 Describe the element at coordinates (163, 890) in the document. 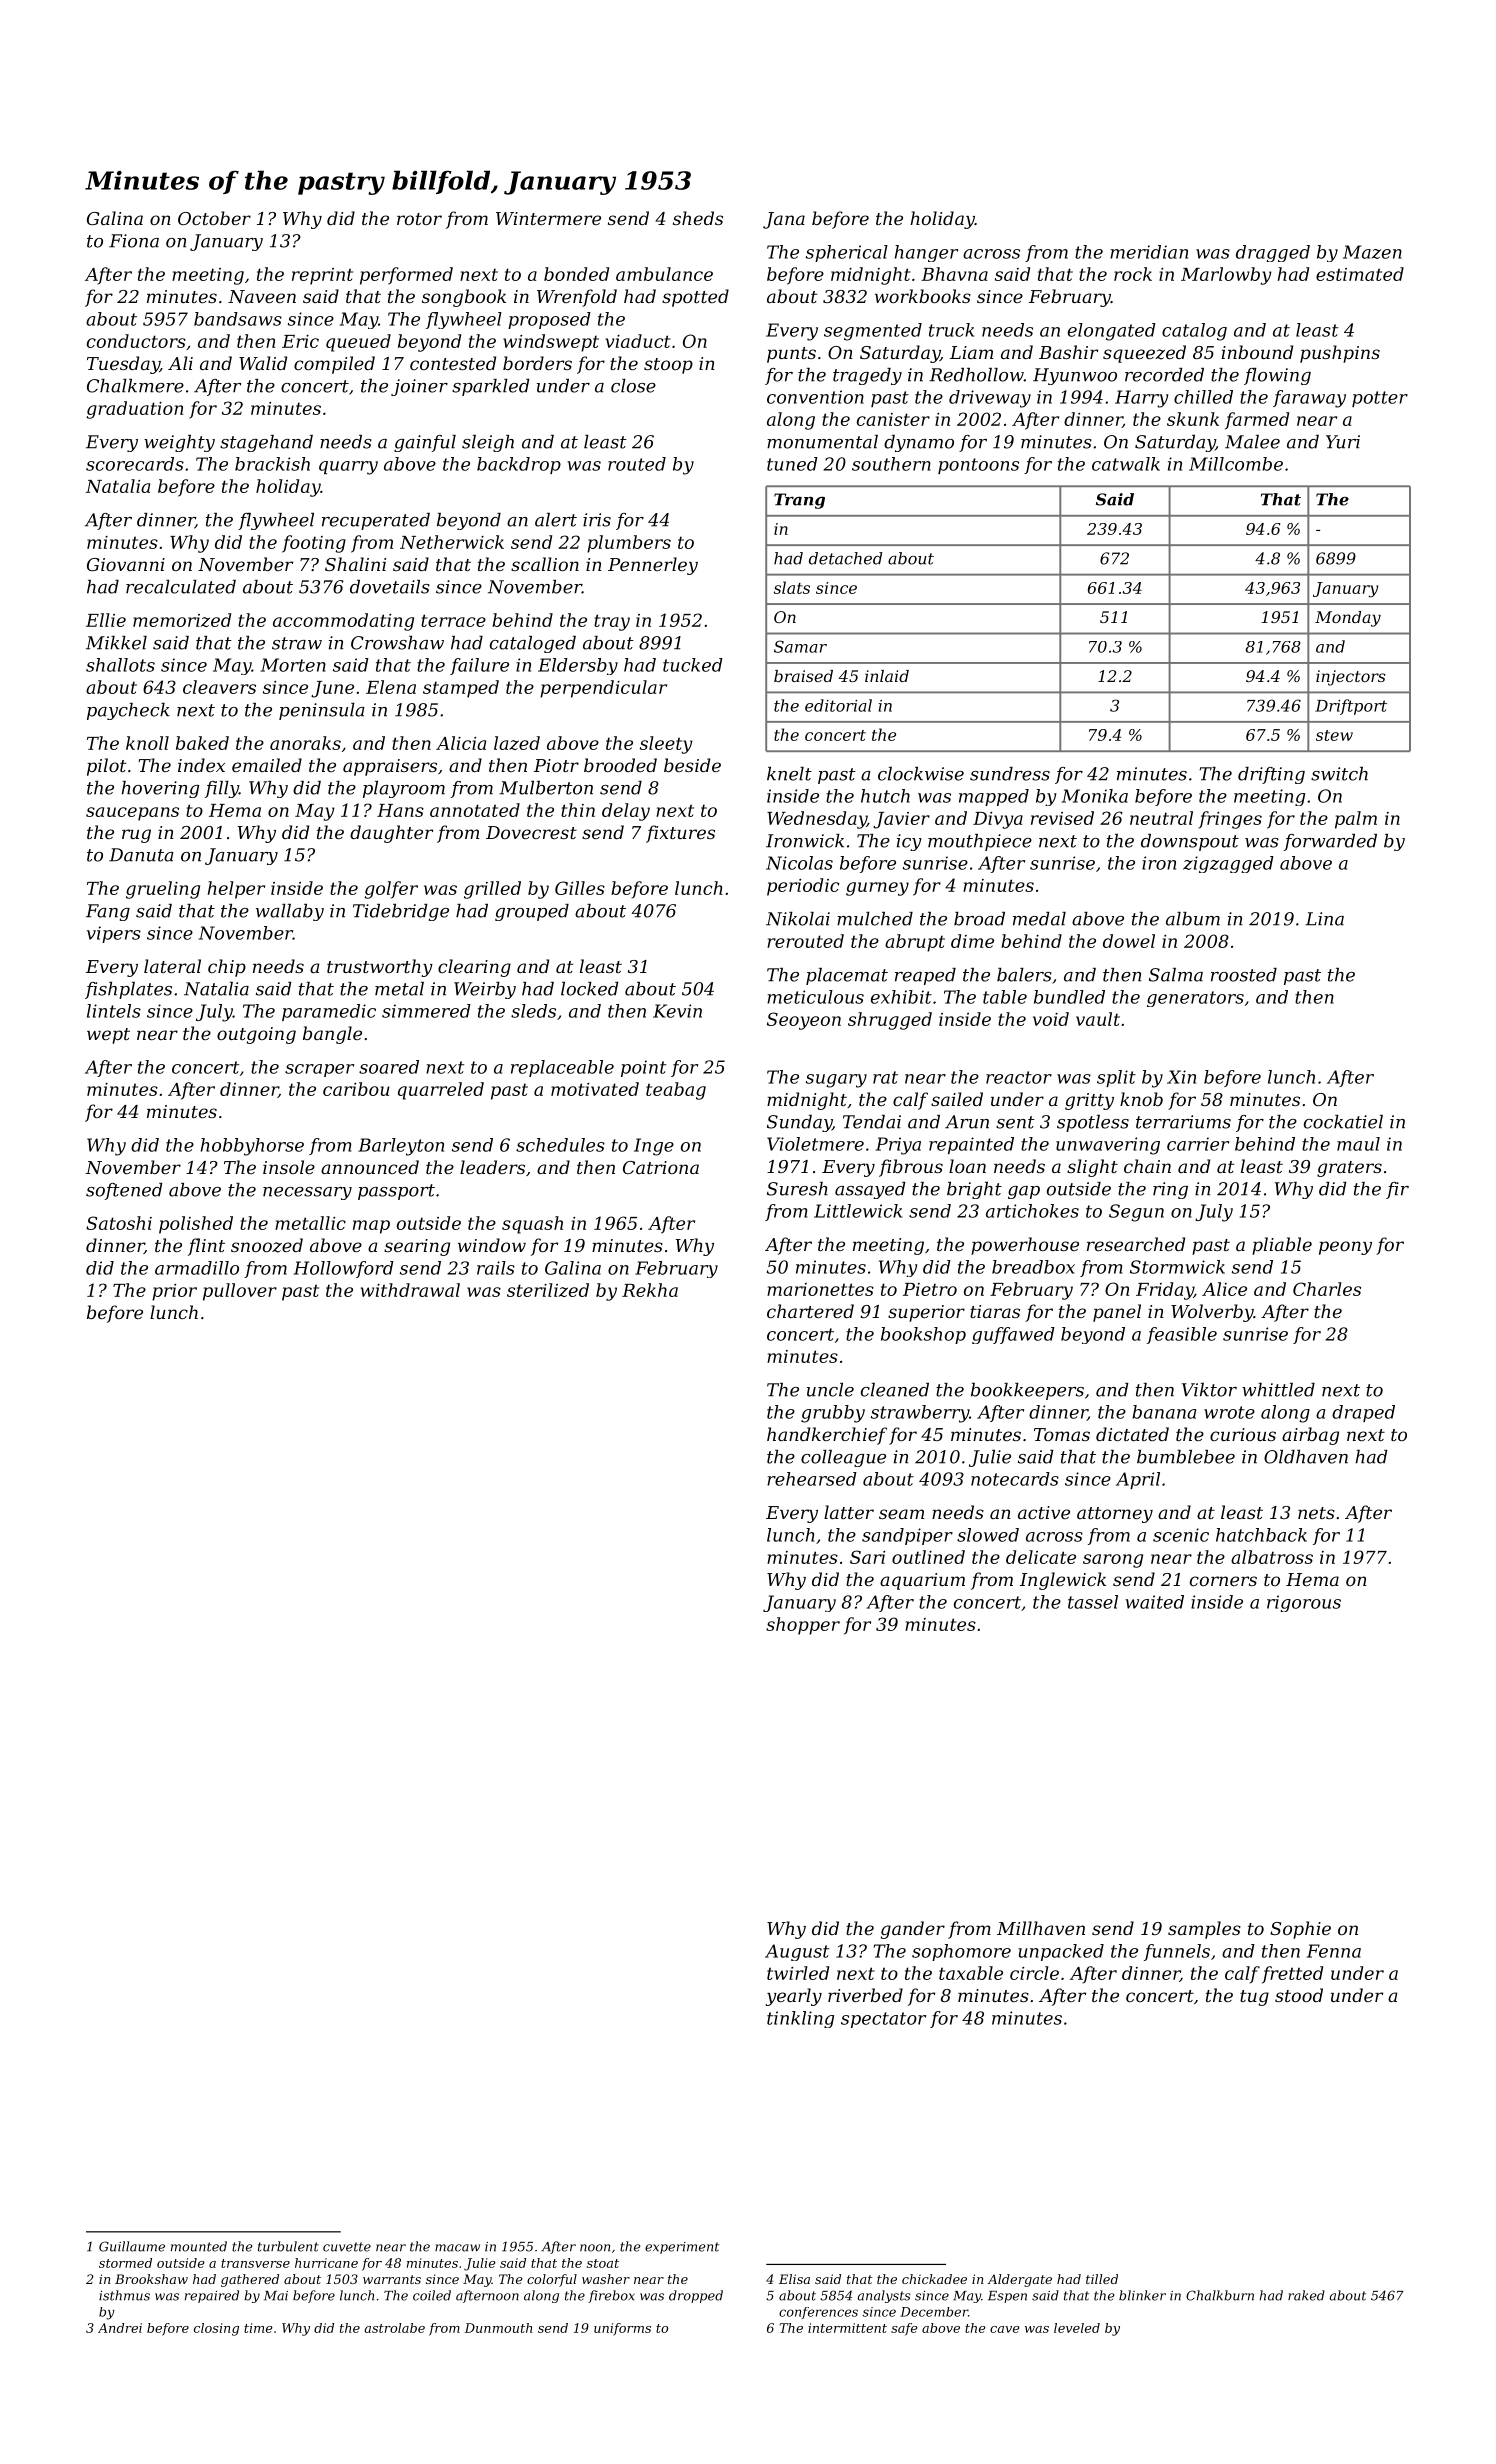

I see `grueling` at that location.
